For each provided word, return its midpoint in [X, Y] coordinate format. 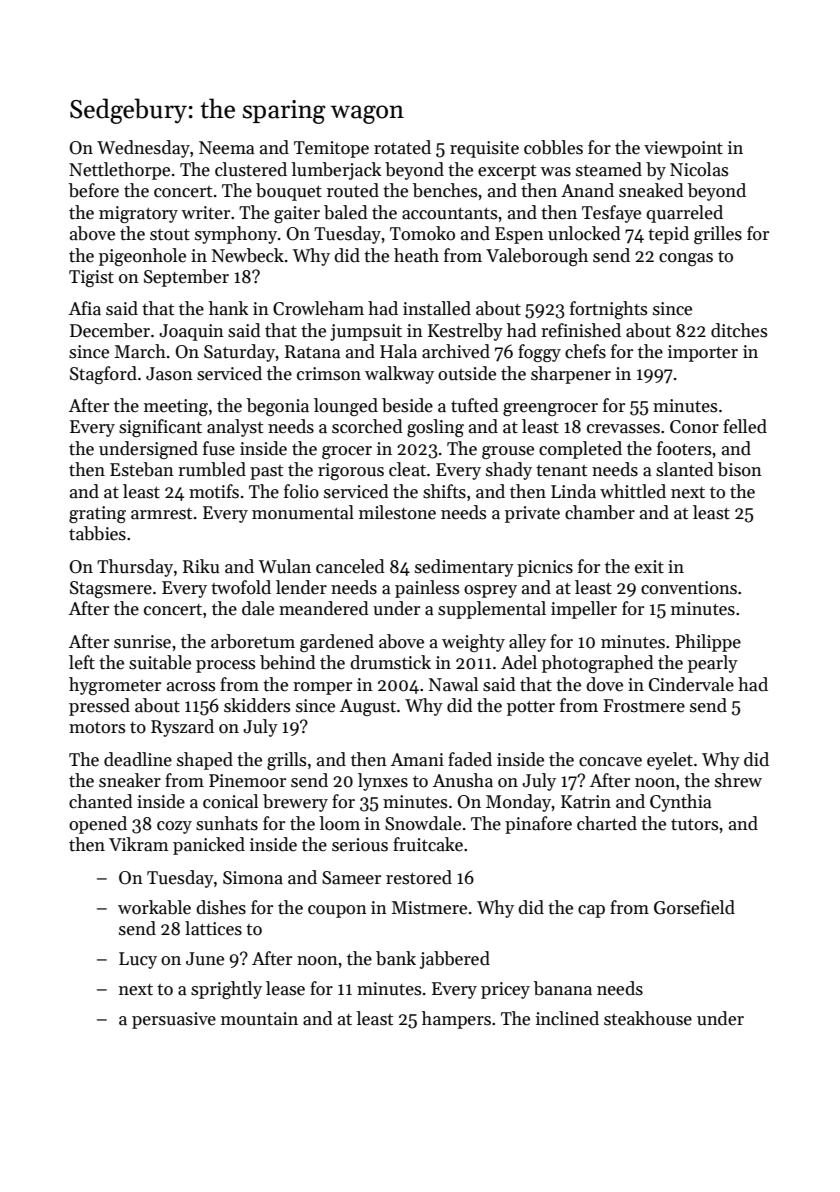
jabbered [455, 960]
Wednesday [143, 149]
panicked [209, 846]
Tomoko [422, 233]
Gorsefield [694, 907]
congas [686, 259]
